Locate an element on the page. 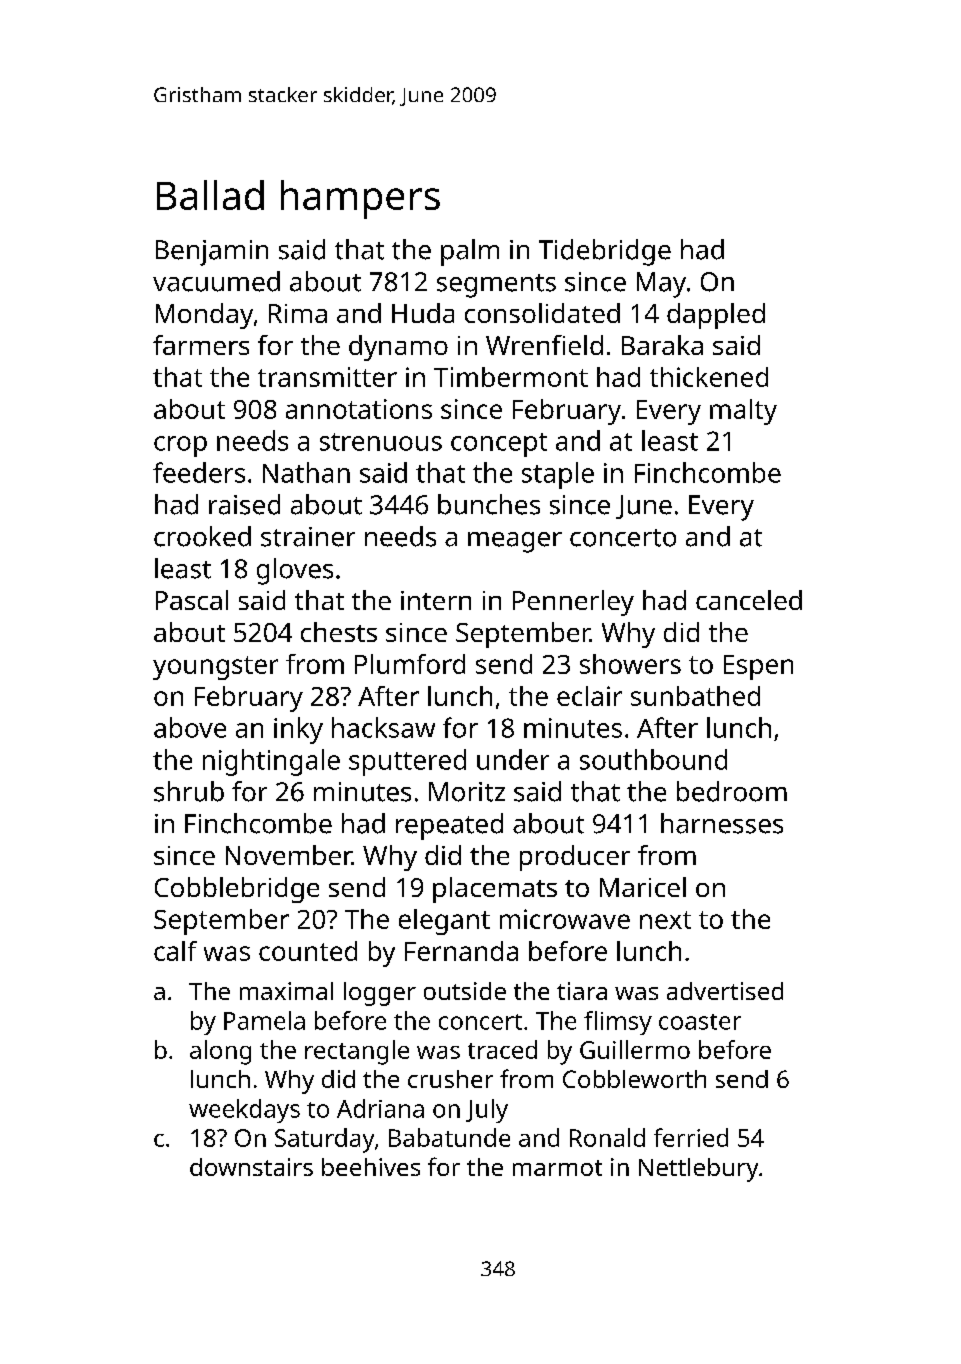  Nathan is located at coordinates (306, 472).
